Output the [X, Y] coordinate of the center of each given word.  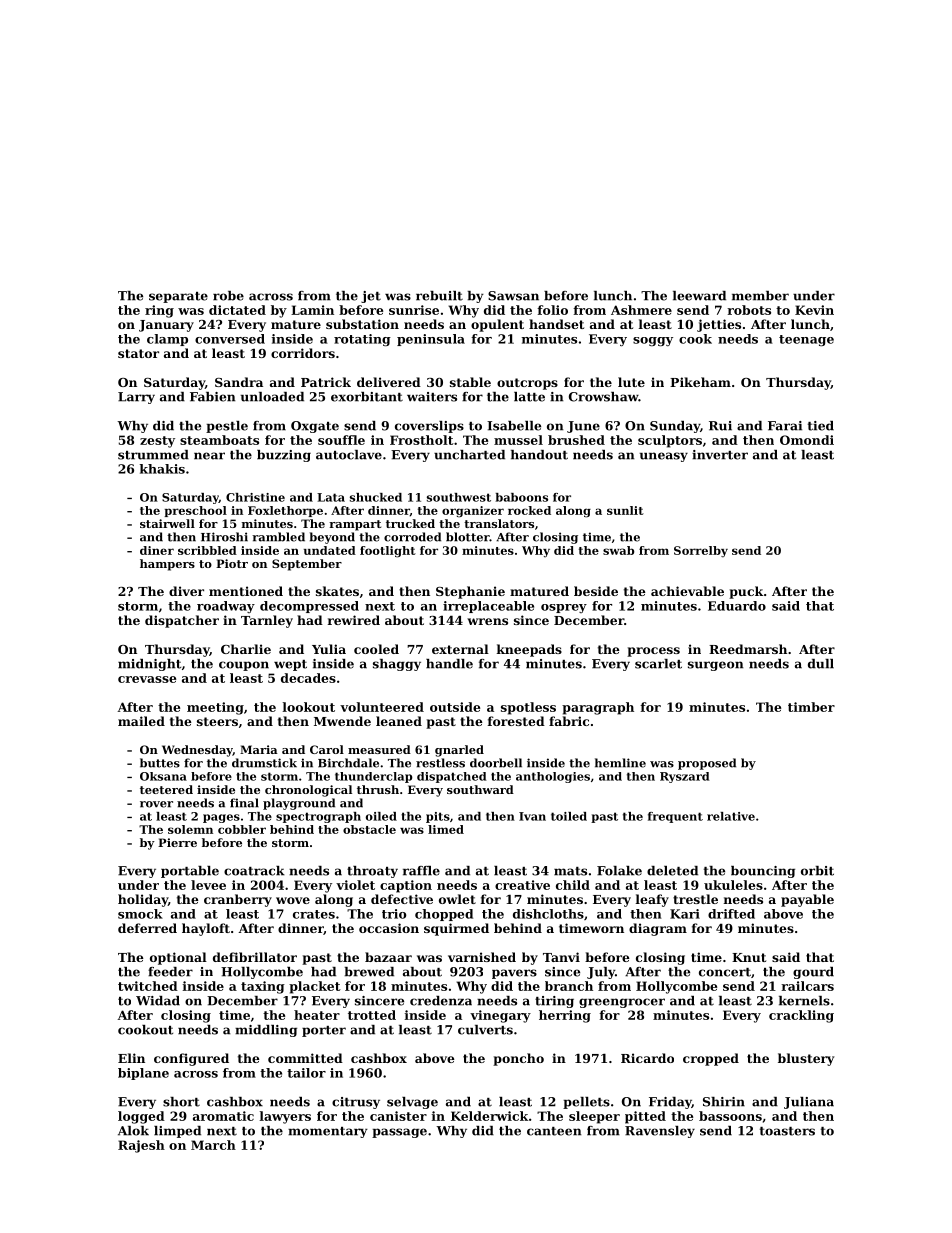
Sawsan [513, 296]
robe [228, 296]
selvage [412, 1103]
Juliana [809, 1103]
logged [141, 1117]
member [760, 296]
